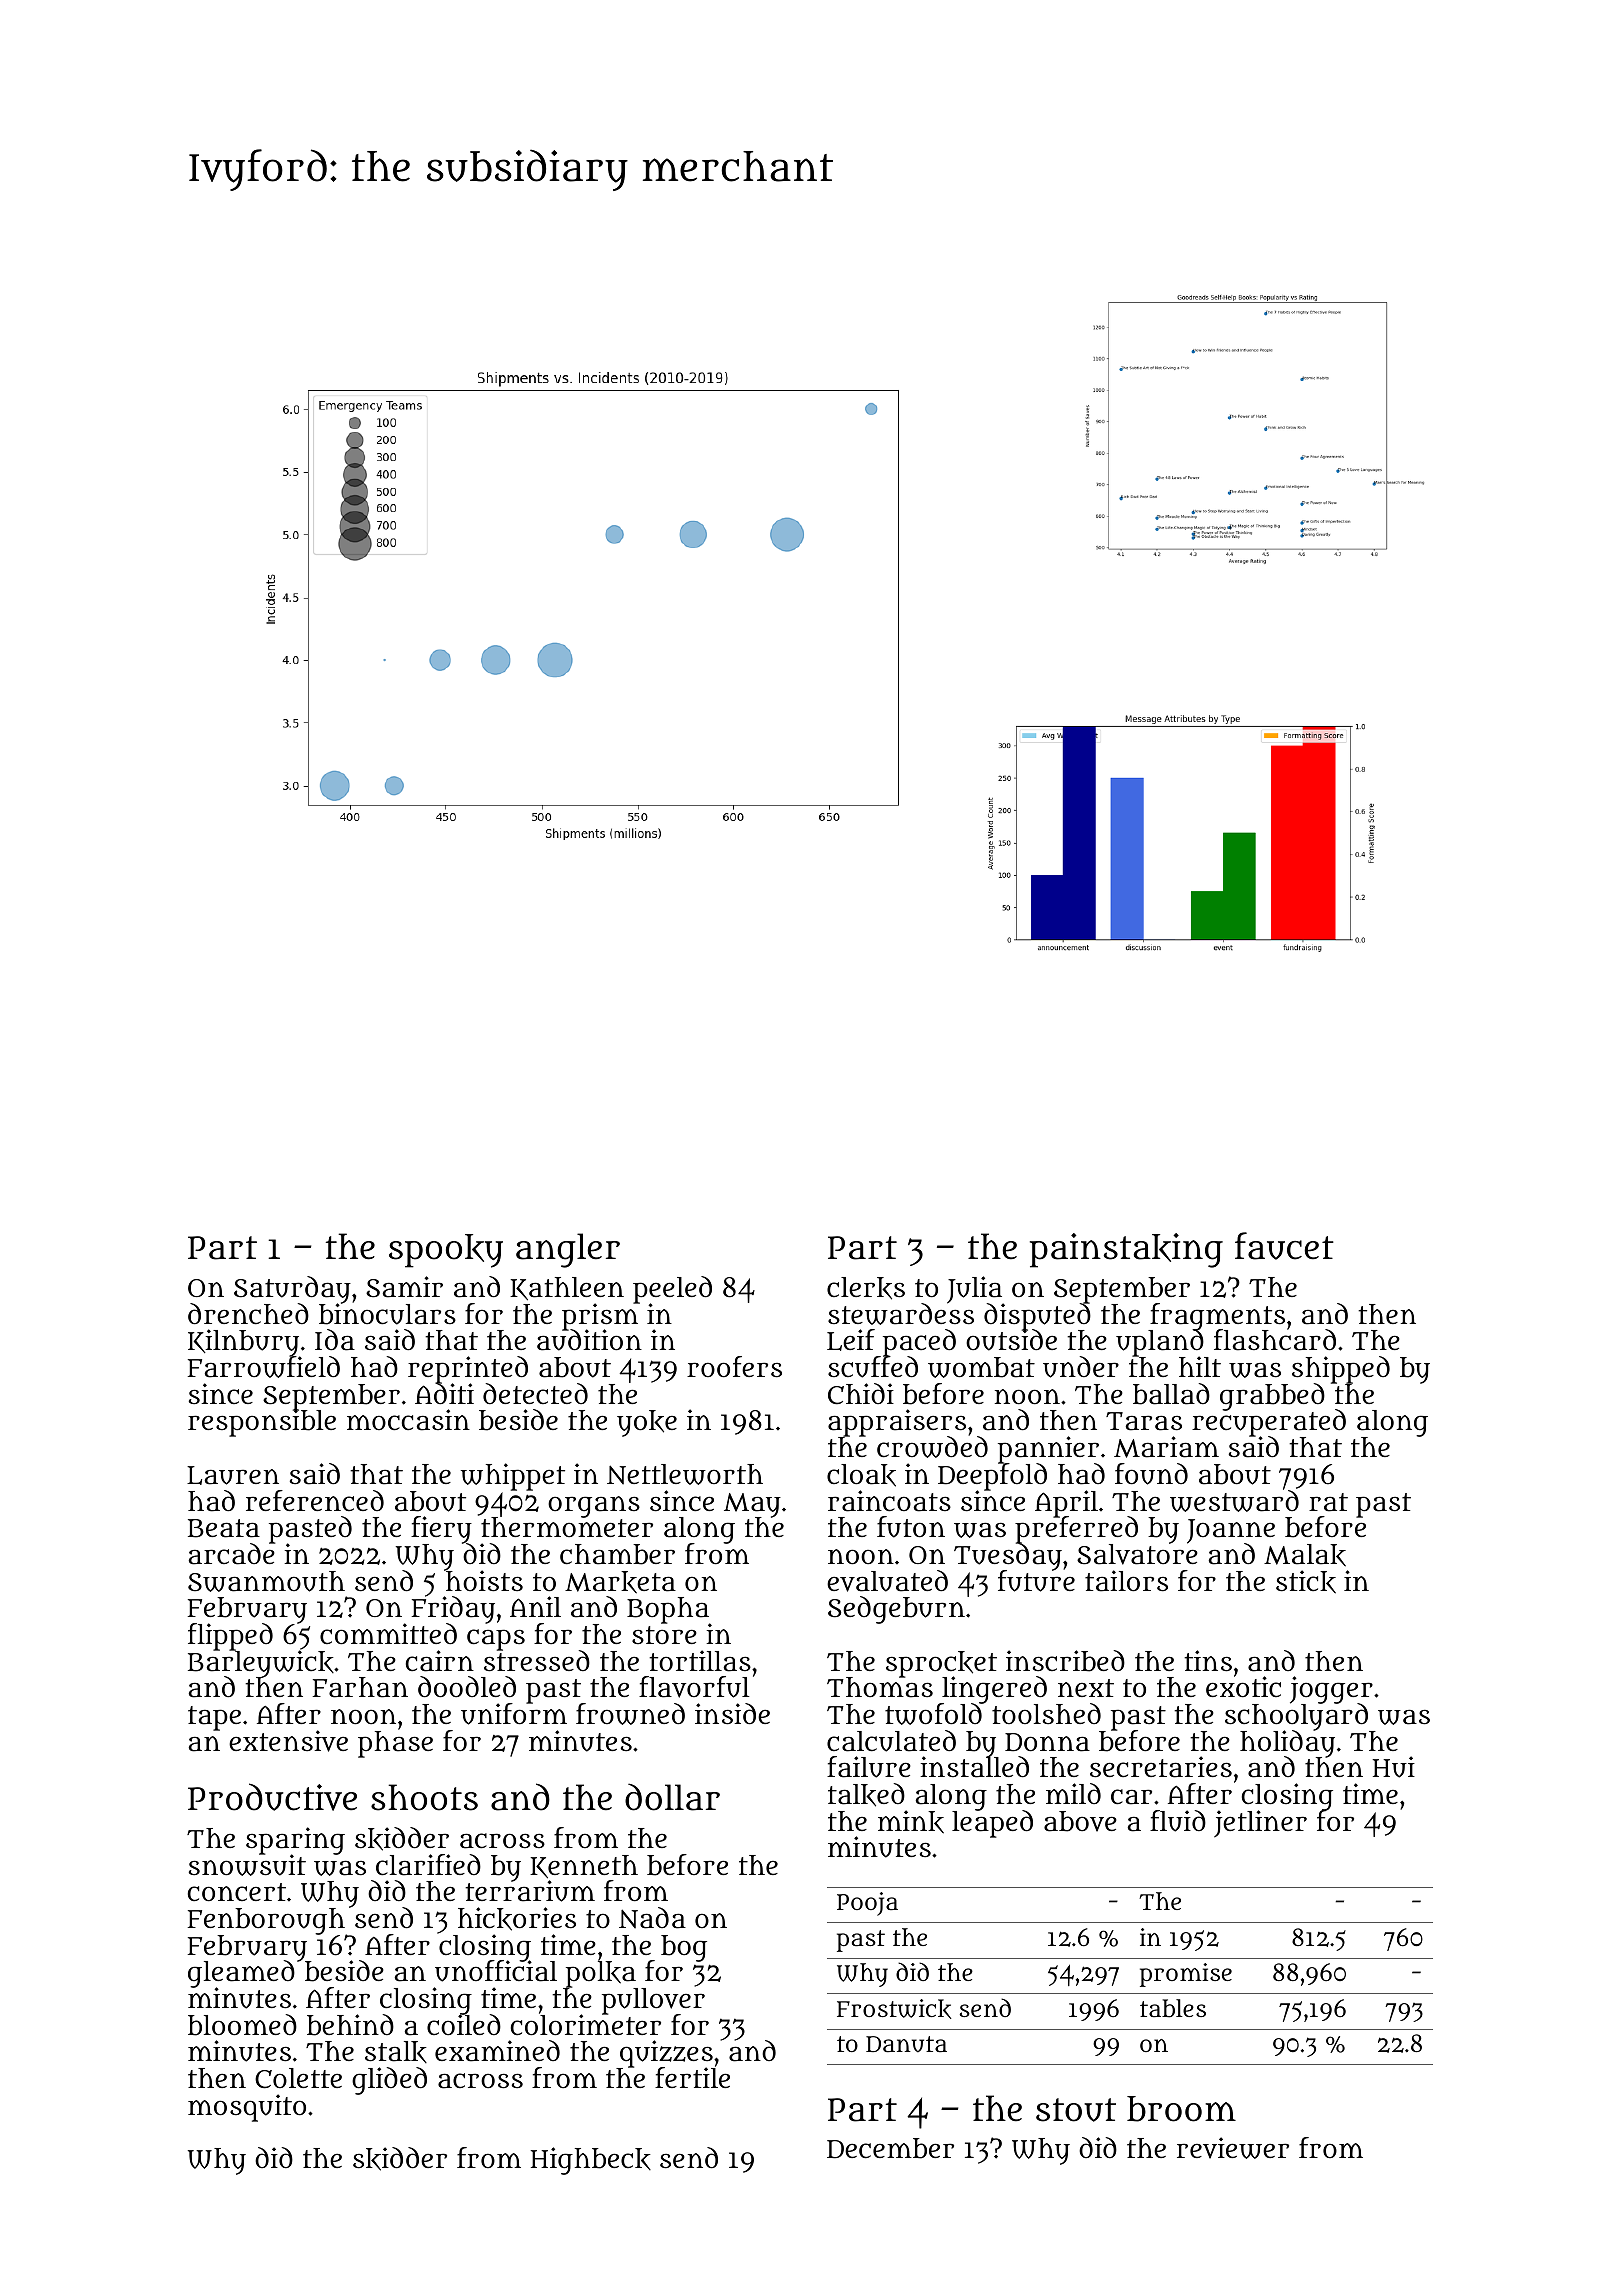  What do you see at coordinates (247, 2108) in the screenshot?
I see `mosquito` at bounding box center [247, 2108].
